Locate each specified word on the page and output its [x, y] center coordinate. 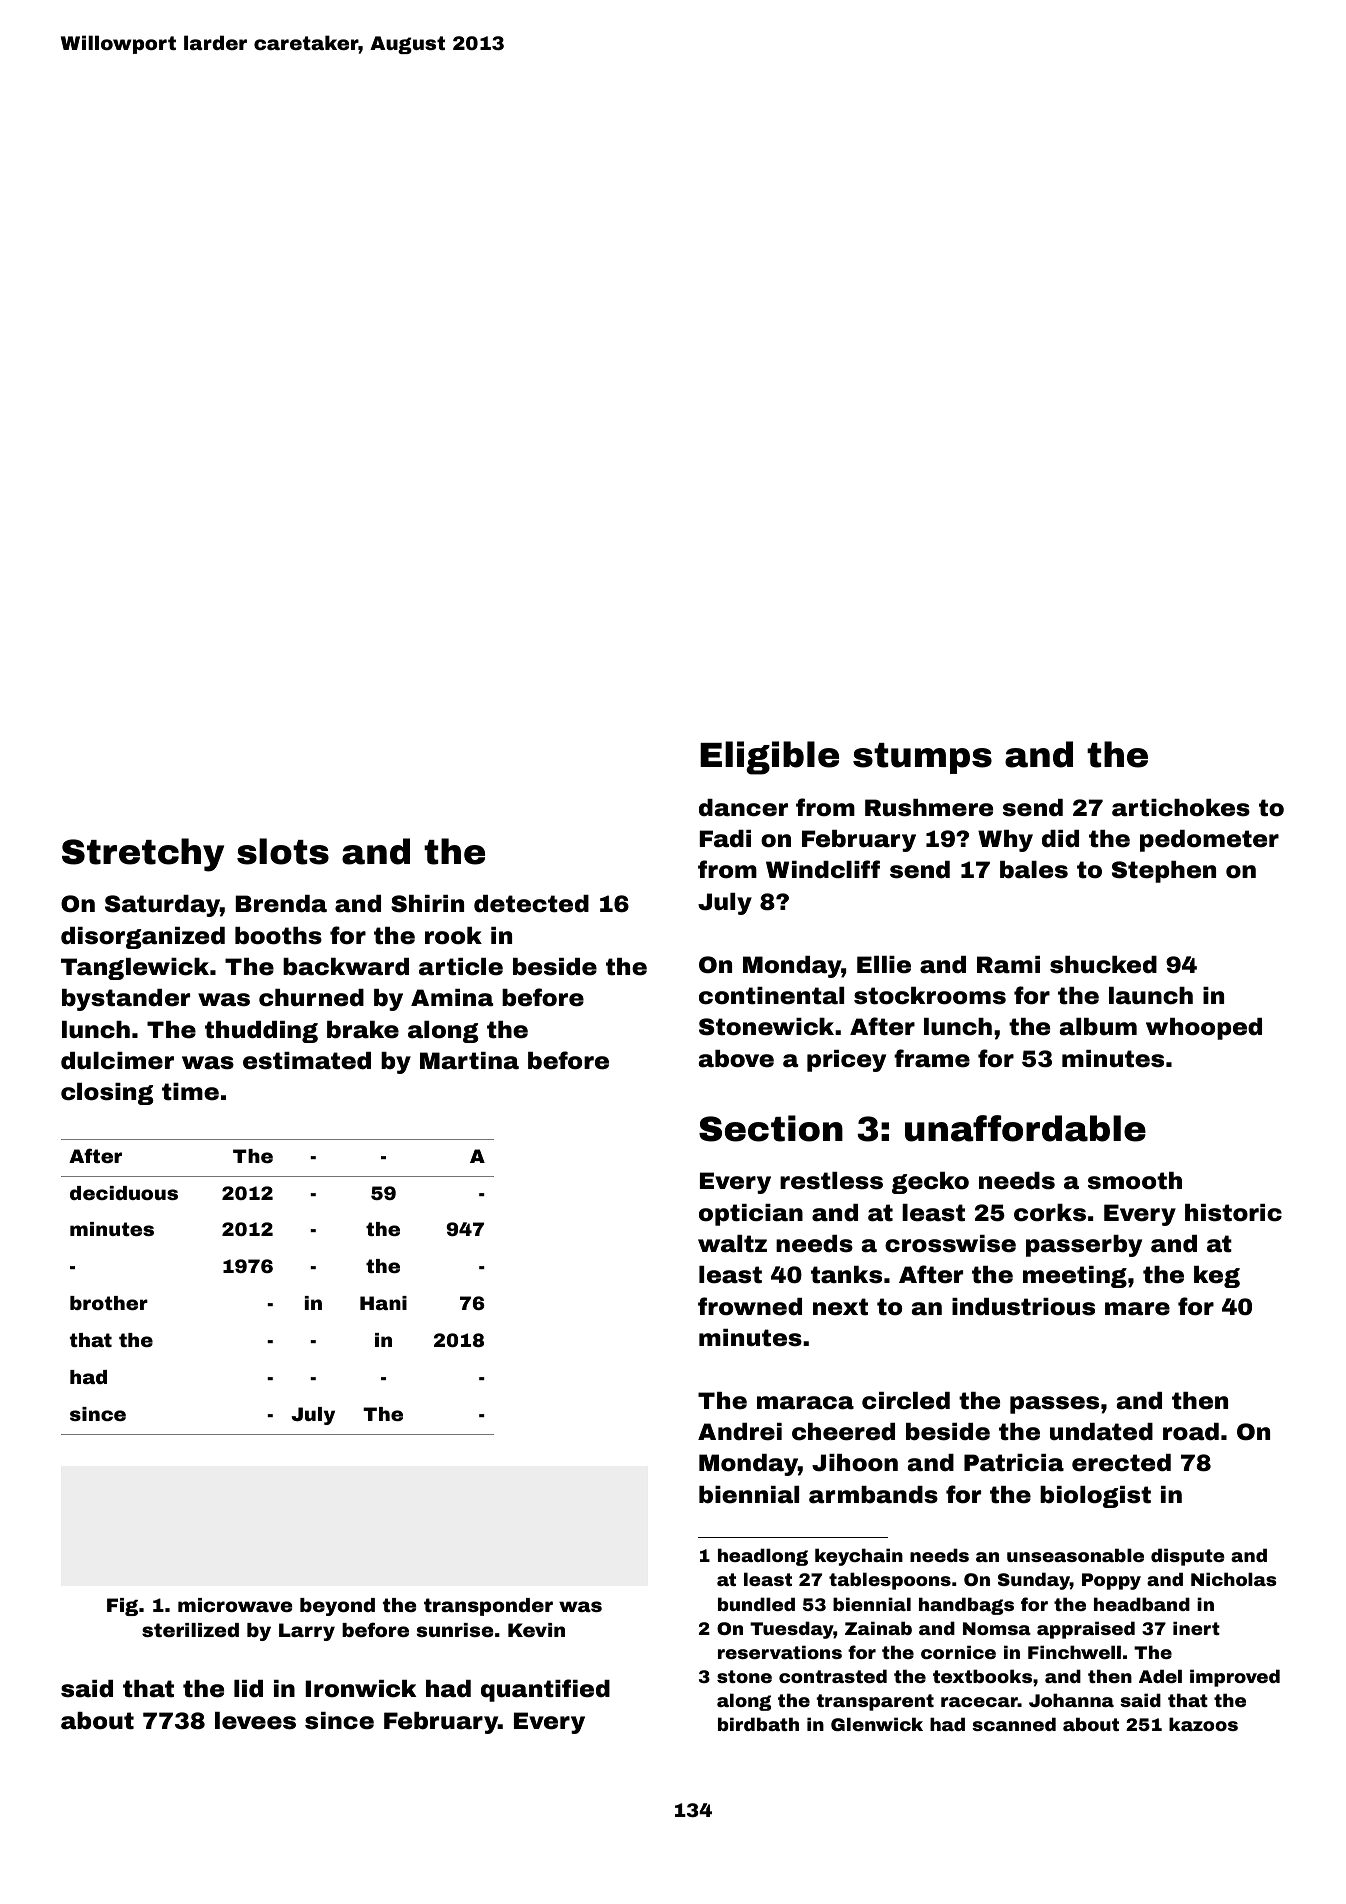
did [1060, 838]
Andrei [740, 1432]
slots [283, 851]
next [840, 1307]
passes [1054, 1405]
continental [771, 996]
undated [1101, 1432]
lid [248, 1689]
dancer [743, 808]
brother [109, 1303]
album [1098, 1027]
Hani [383, 1303]
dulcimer [117, 1061]
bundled [756, 1604]
